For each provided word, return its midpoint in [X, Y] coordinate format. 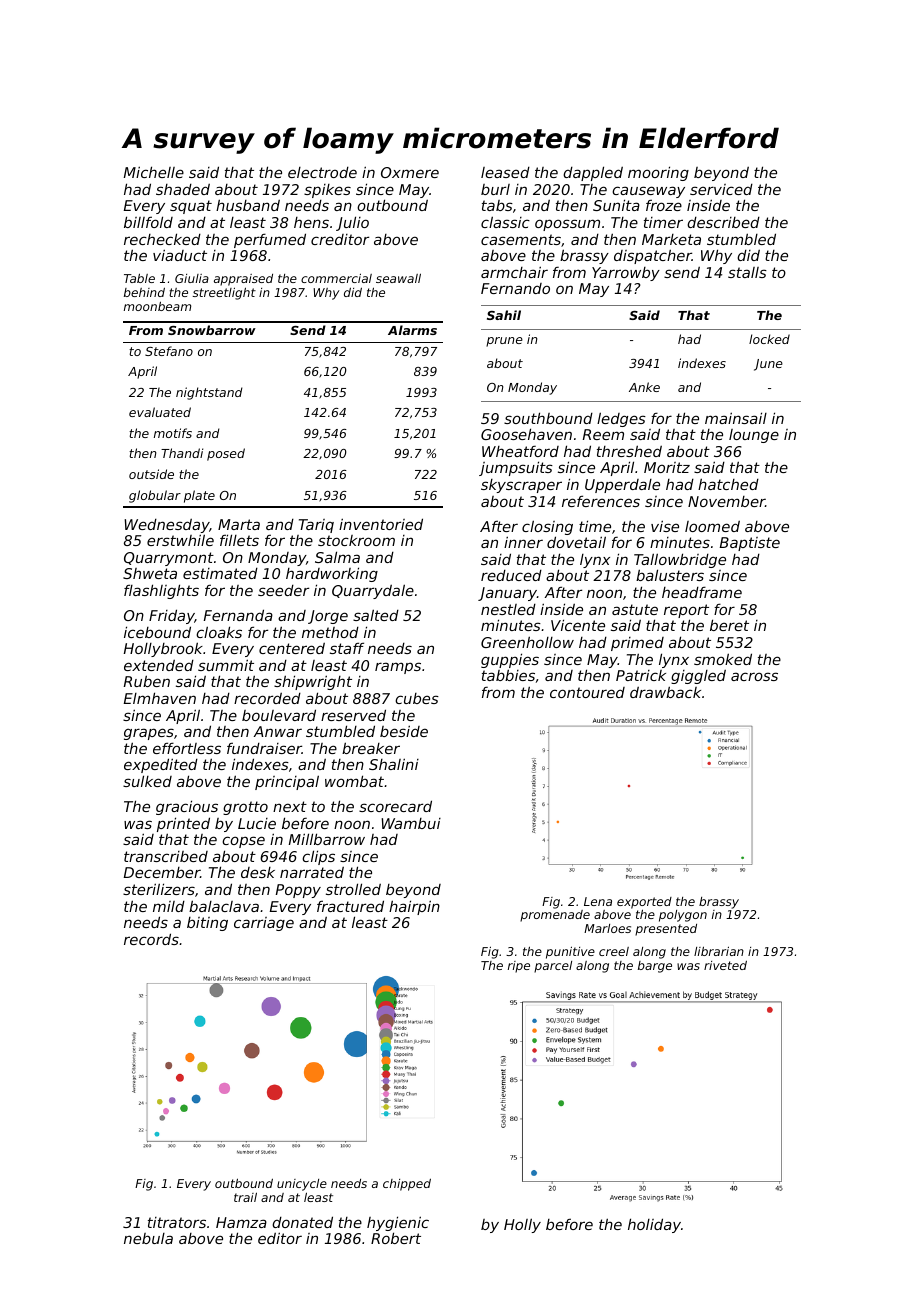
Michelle [154, 172]
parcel [553, 967]
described [723, 222]
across [754, 676]
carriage [264, 924]
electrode [322, 172]
